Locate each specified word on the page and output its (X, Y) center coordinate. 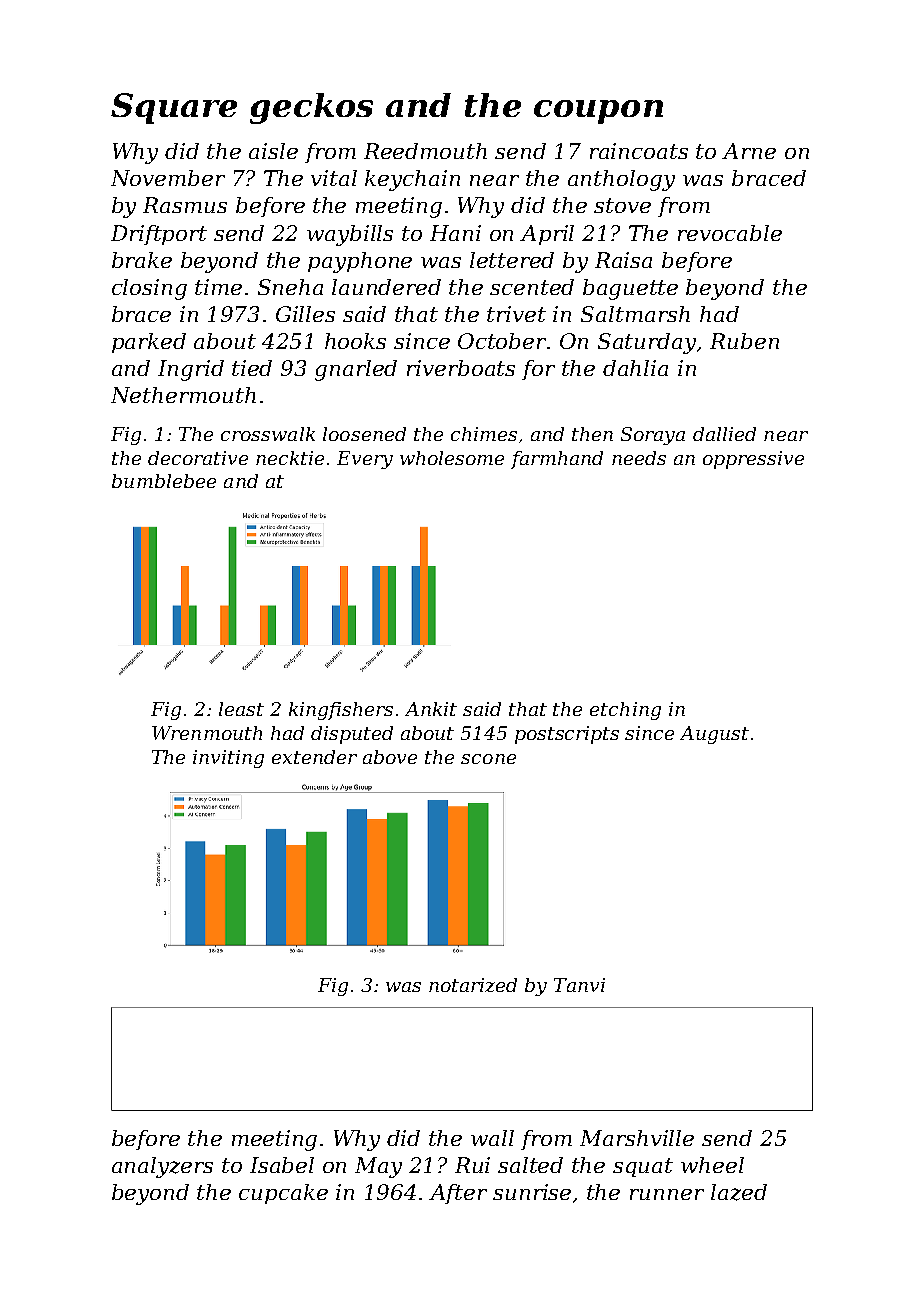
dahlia (635, 368)
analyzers (162, 1167)
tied (252, 368)
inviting (228, 759)
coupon (598, 112)
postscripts (567, 735)
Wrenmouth (207, 733)
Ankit (431, 709)
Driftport (159, 235)
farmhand (557, 460)
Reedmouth (425, 151)
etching (625, 711)
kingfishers (341, 711)
